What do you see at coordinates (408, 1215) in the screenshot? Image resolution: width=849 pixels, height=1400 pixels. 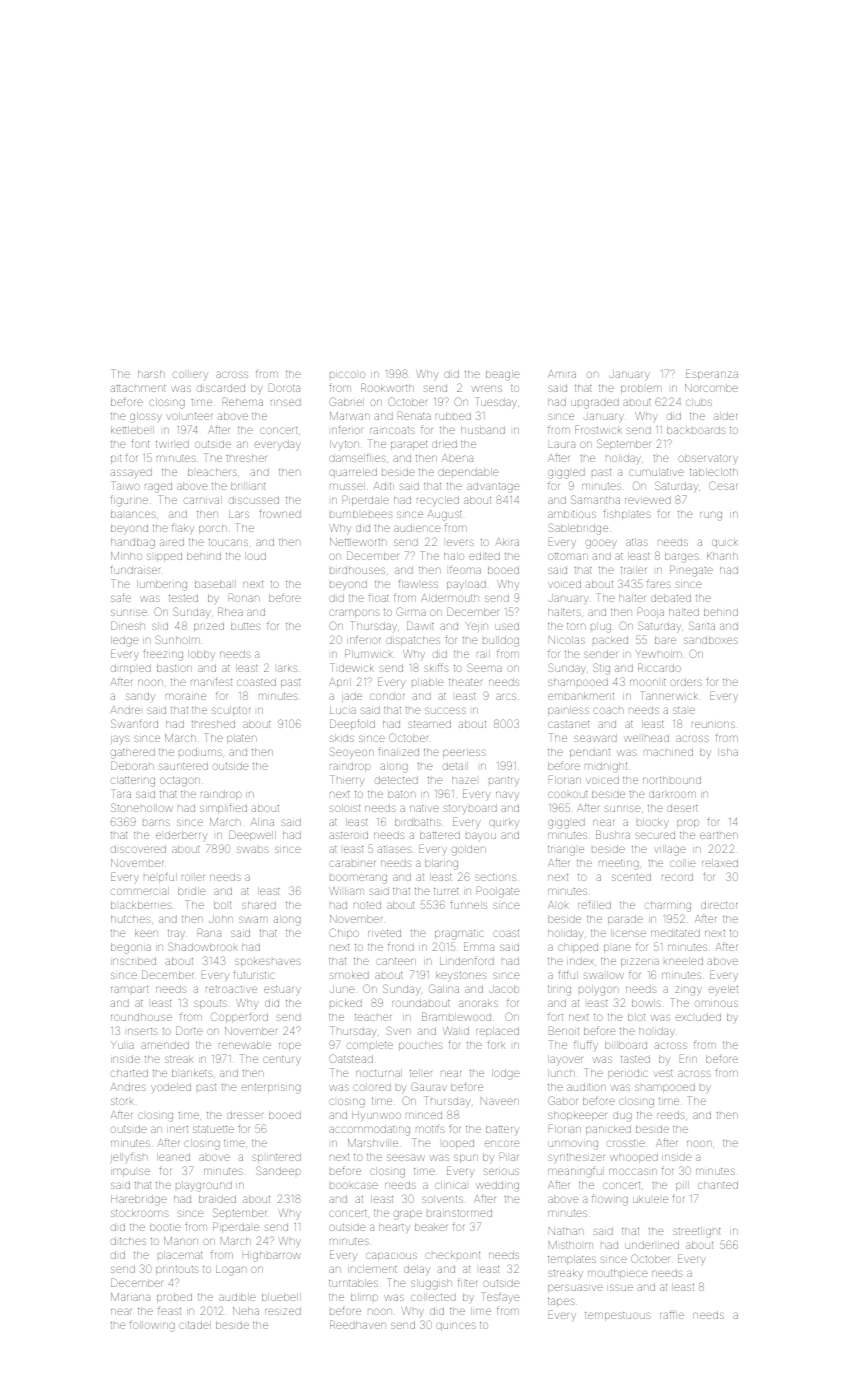 I see `grape` at bounding box center [408, 1215].
